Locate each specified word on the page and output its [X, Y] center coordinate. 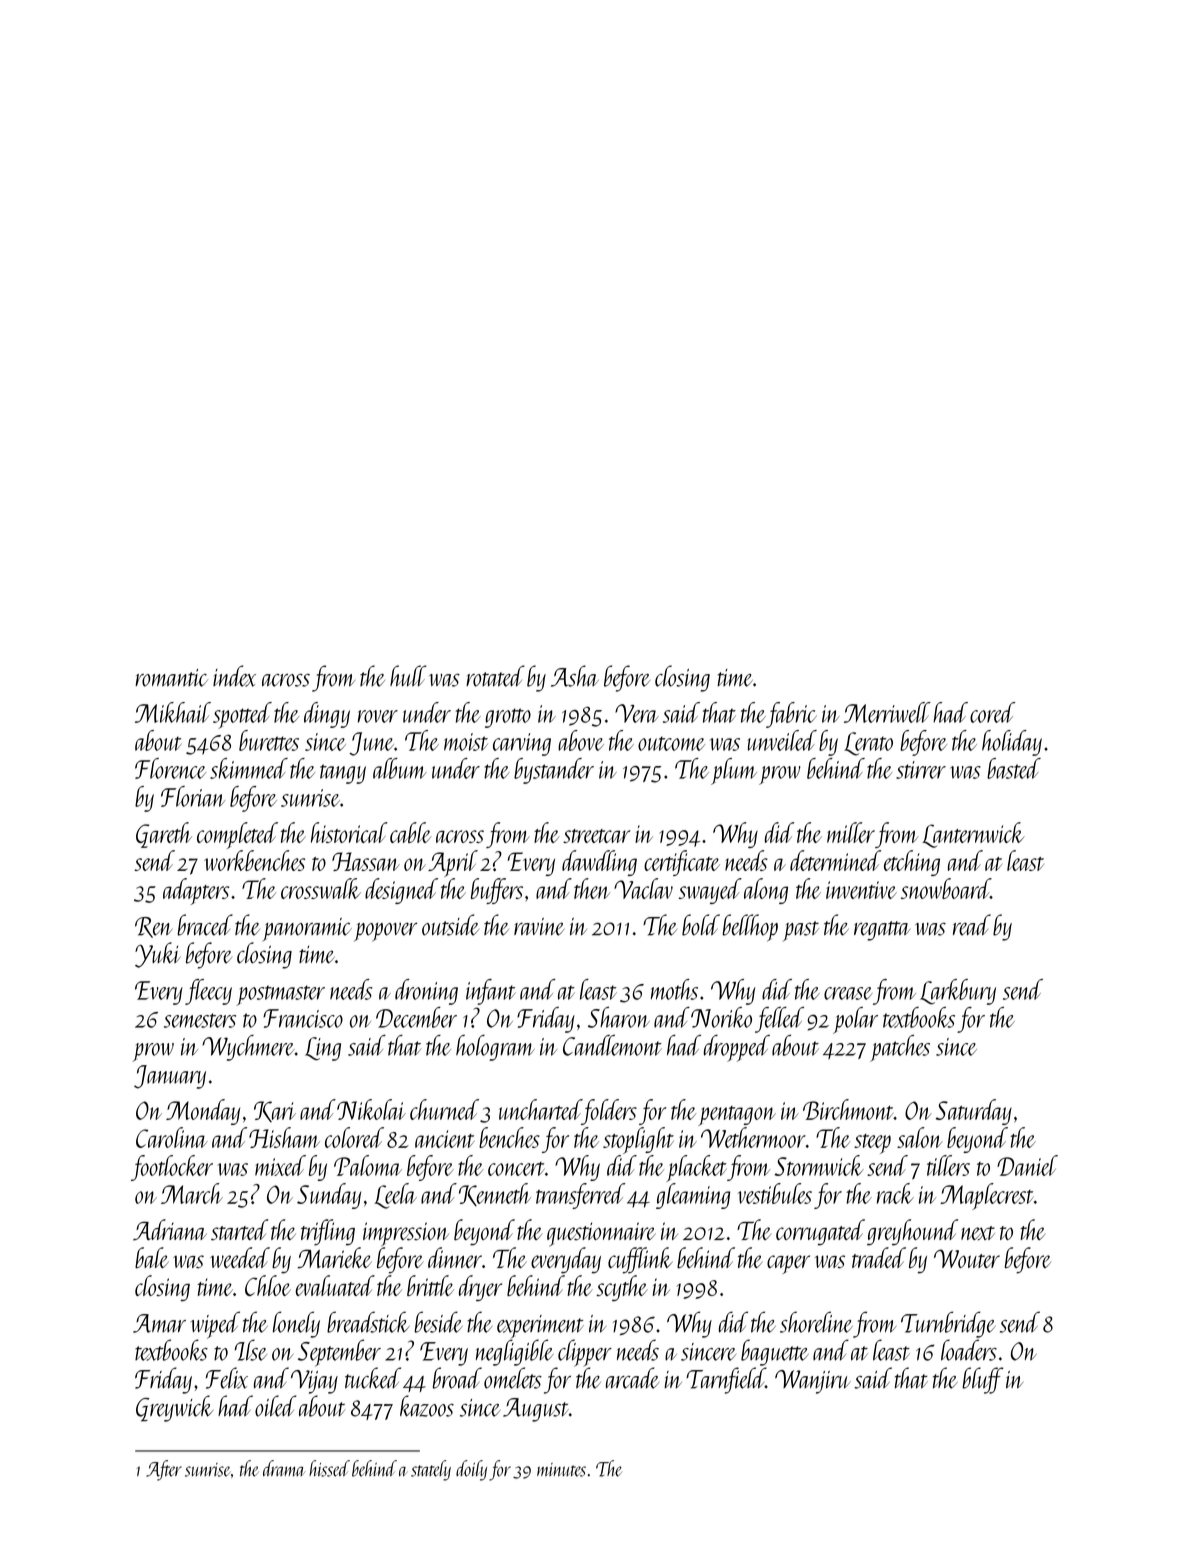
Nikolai [371, 1109]
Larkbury [958, 992]
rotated [495, 676]
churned [444, 1109]
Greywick [174, 1408]
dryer [480, 1288]
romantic [171, 678]
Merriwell [887, 712]
